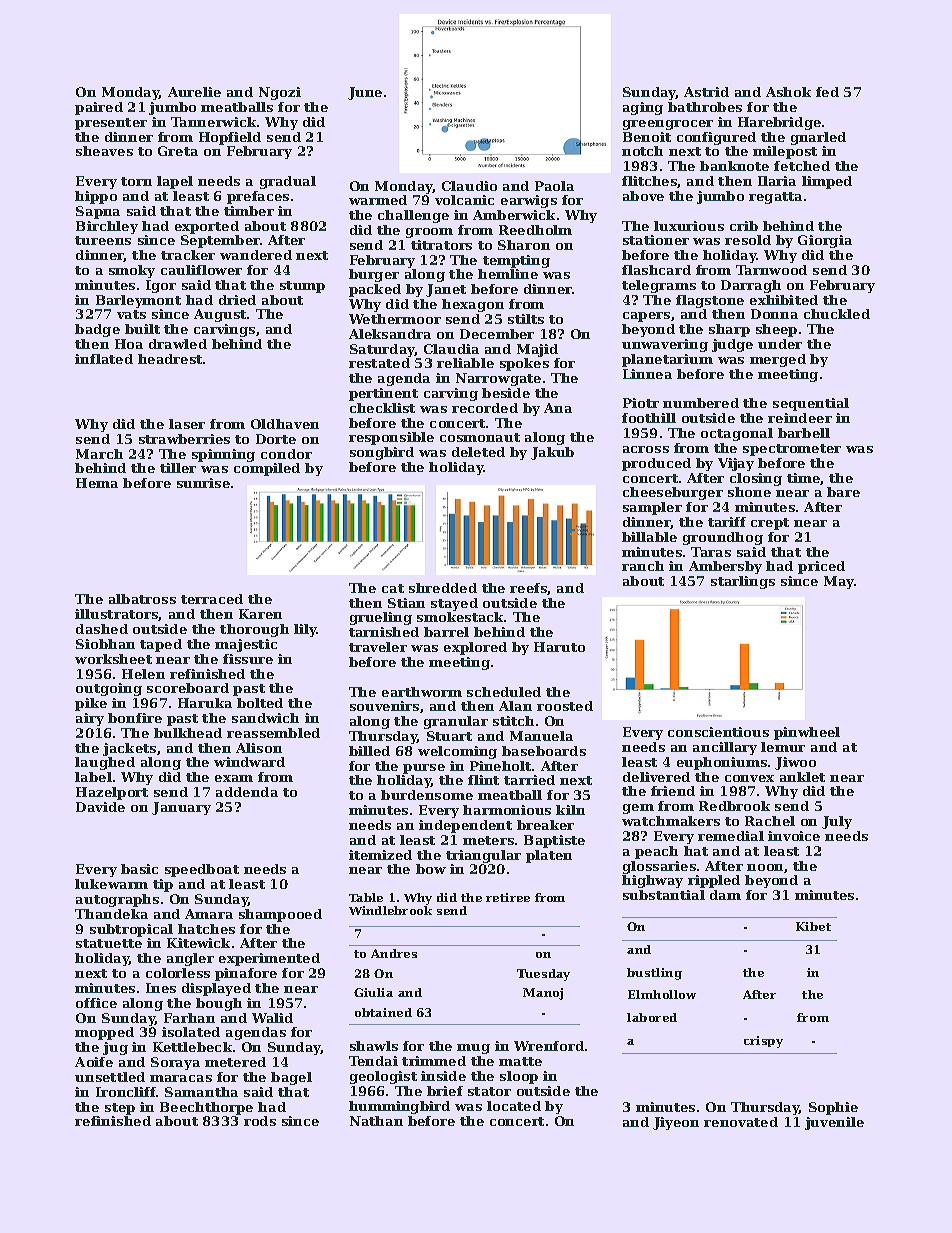 This screenshot has height=1233, width=952. What do you see at coordinates (105, 644) in the screenshot?
I see `Siobhan` at bounding box center [105, 644].
